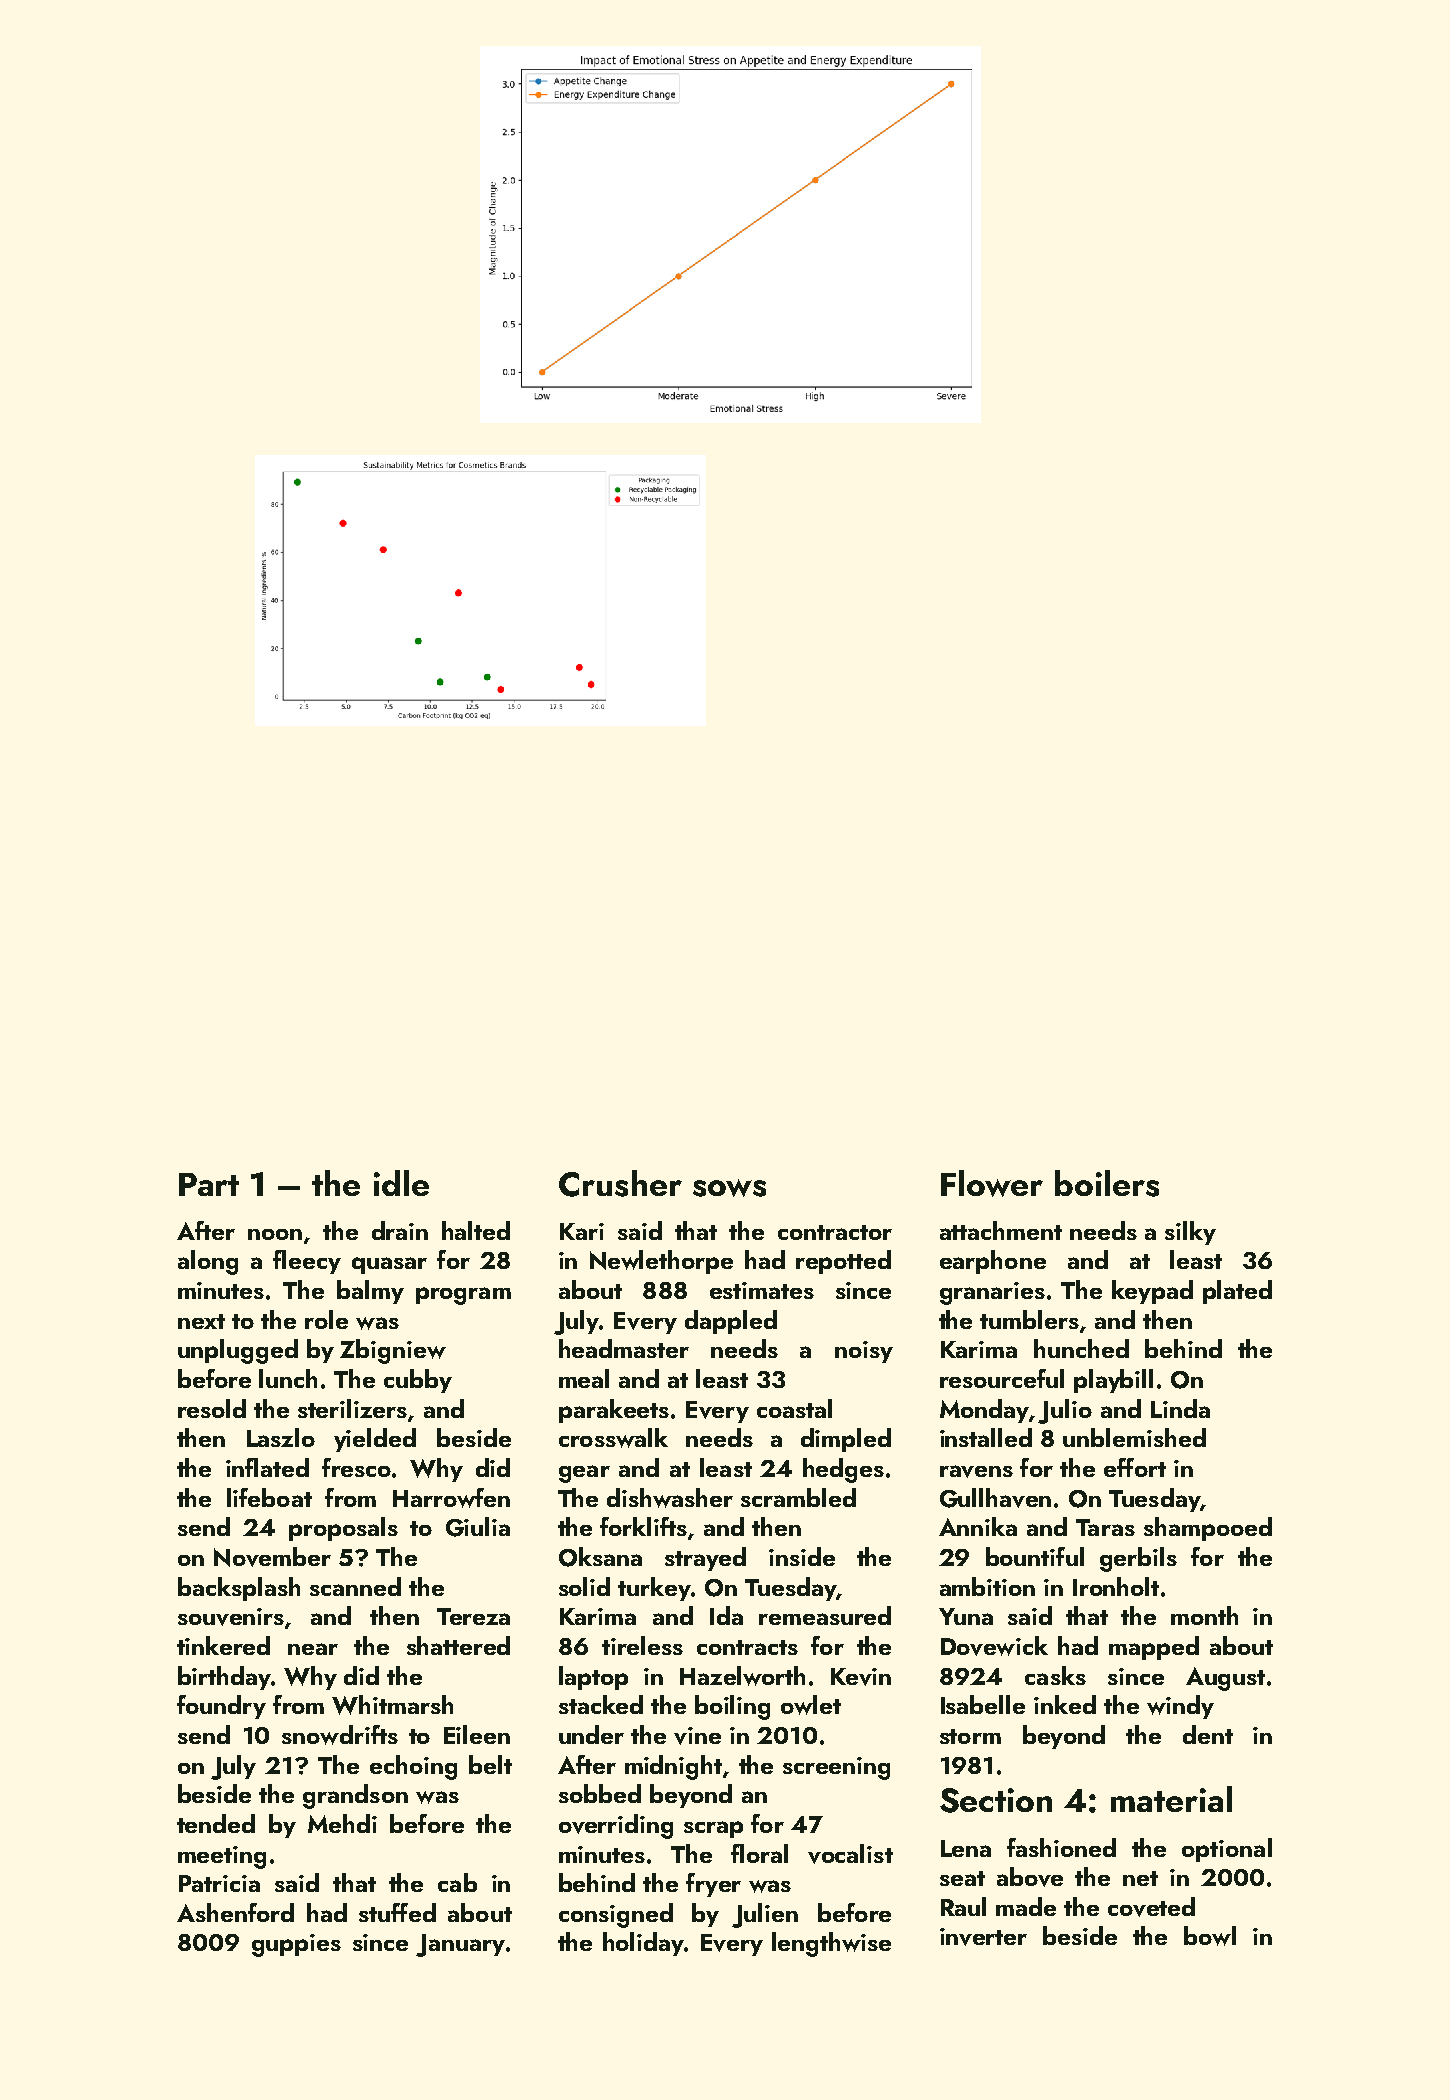 The width and height of the screenshot is (1450, 2100). What do you see at coordinates (670, 1498) in the screenshot?
I see `dishwasher` at bounding box center [670, 1498].
